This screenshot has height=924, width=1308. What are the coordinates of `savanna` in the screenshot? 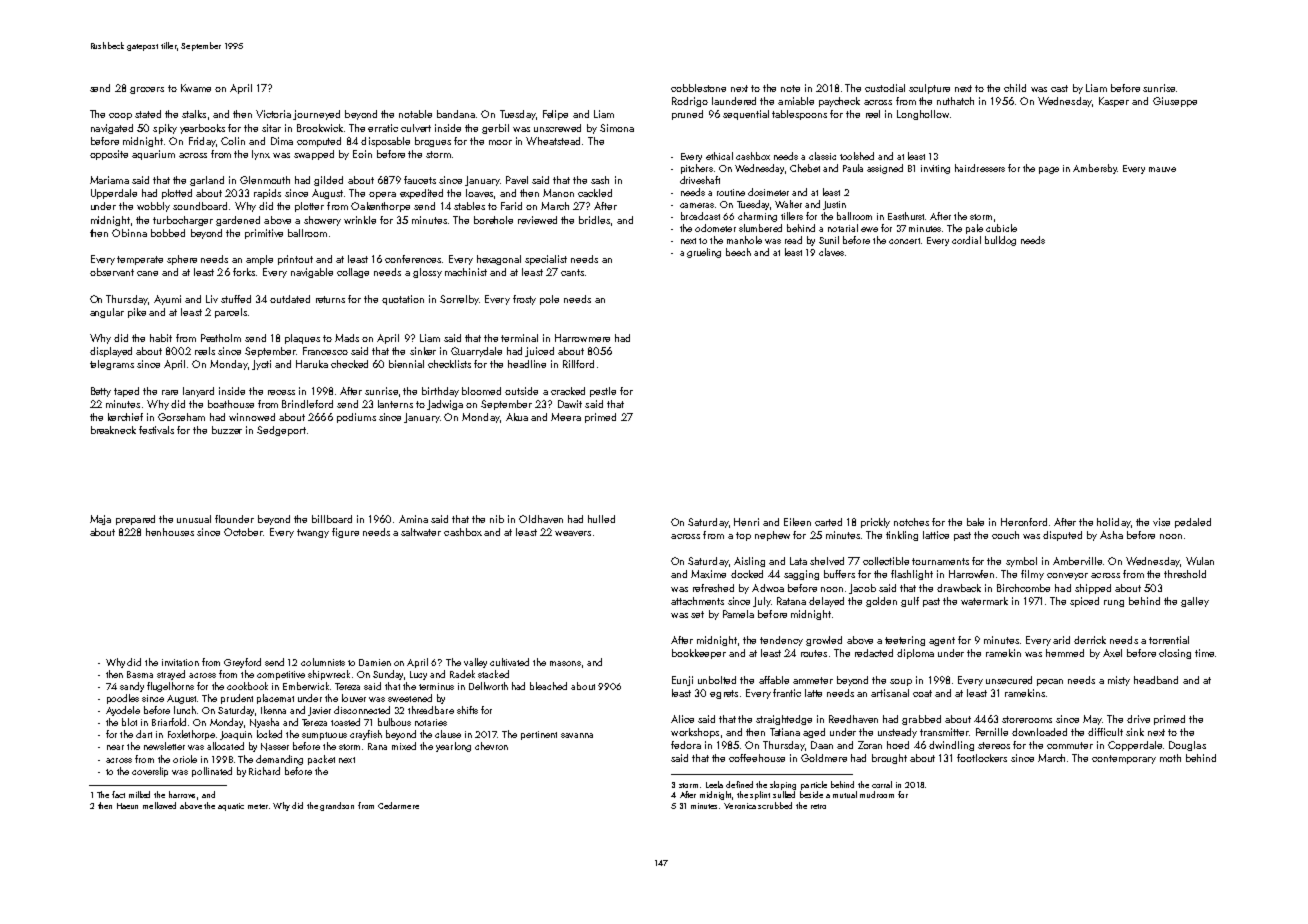 It's located at (577, 735).
